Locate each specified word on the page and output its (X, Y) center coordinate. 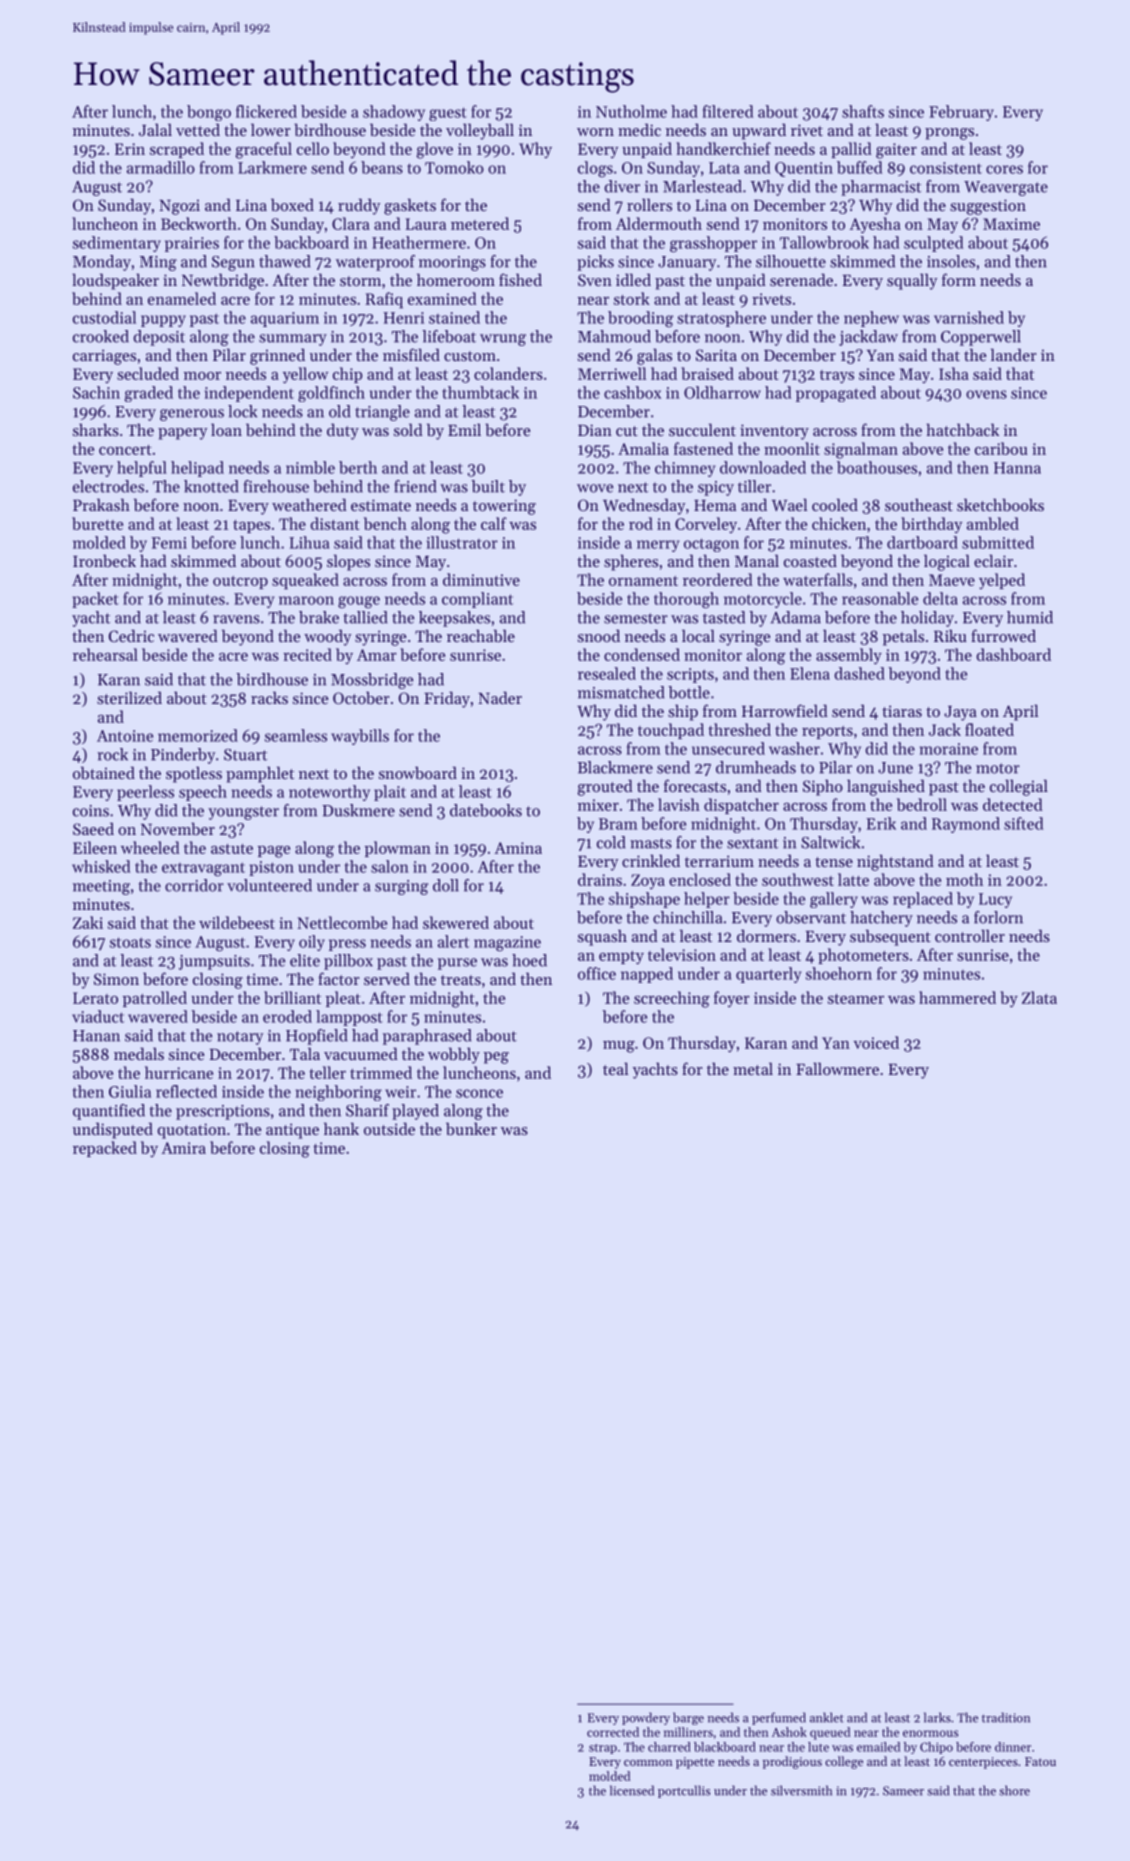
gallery (834, 900)
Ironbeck (104, 560)
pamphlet (260, 774)
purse (457, 964)
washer (794, 748)
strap (603, 1749)
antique (292, 1131)
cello (313, 148)
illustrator (462, 542)
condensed (642, 654)
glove (435, 150)
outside (389, 1128)
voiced (876, 1042)
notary (240, 1038)
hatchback (962, 429)
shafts (863, 111)
